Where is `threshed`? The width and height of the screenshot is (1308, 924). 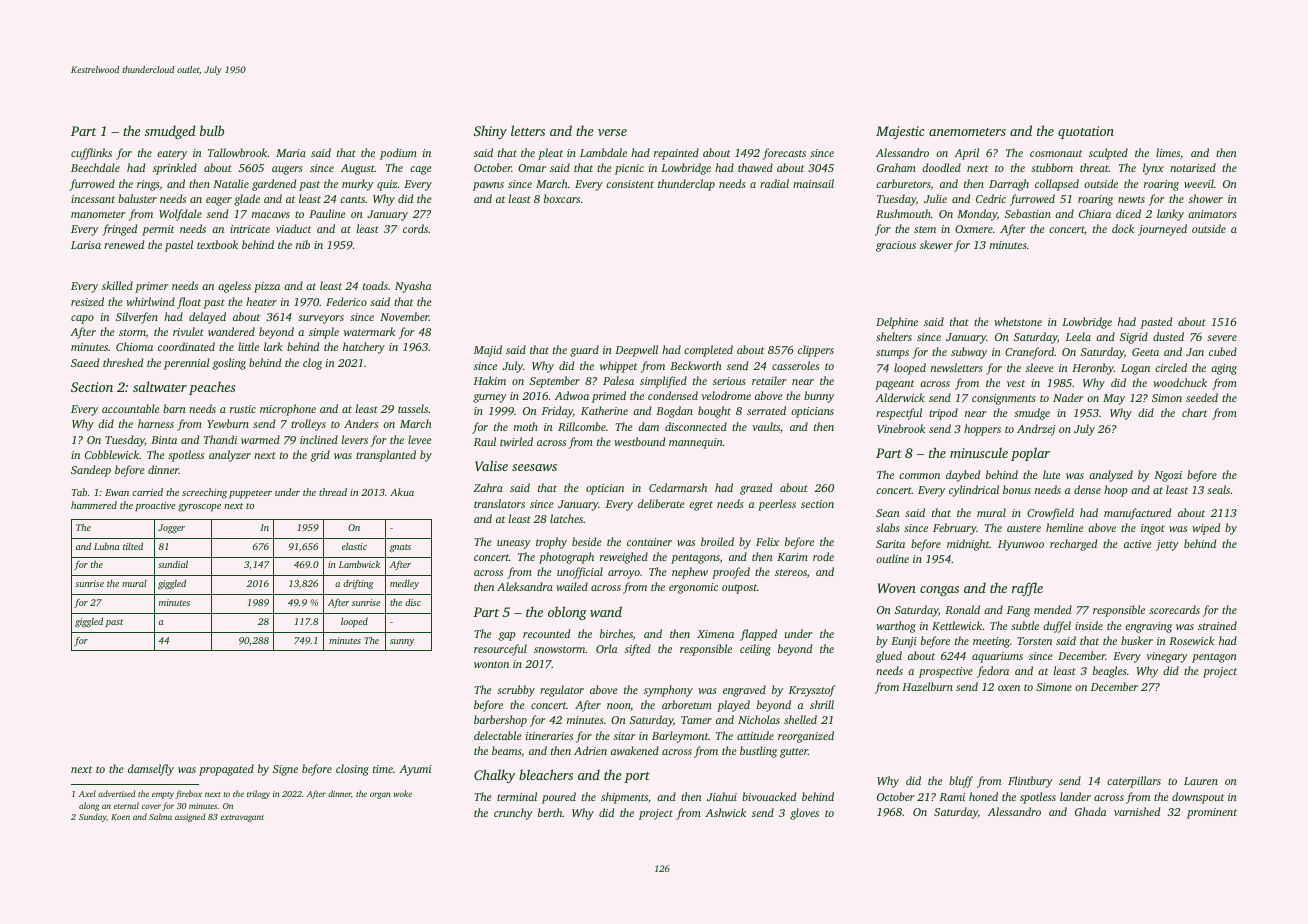
threshed is located at coordinates (123, 362).
